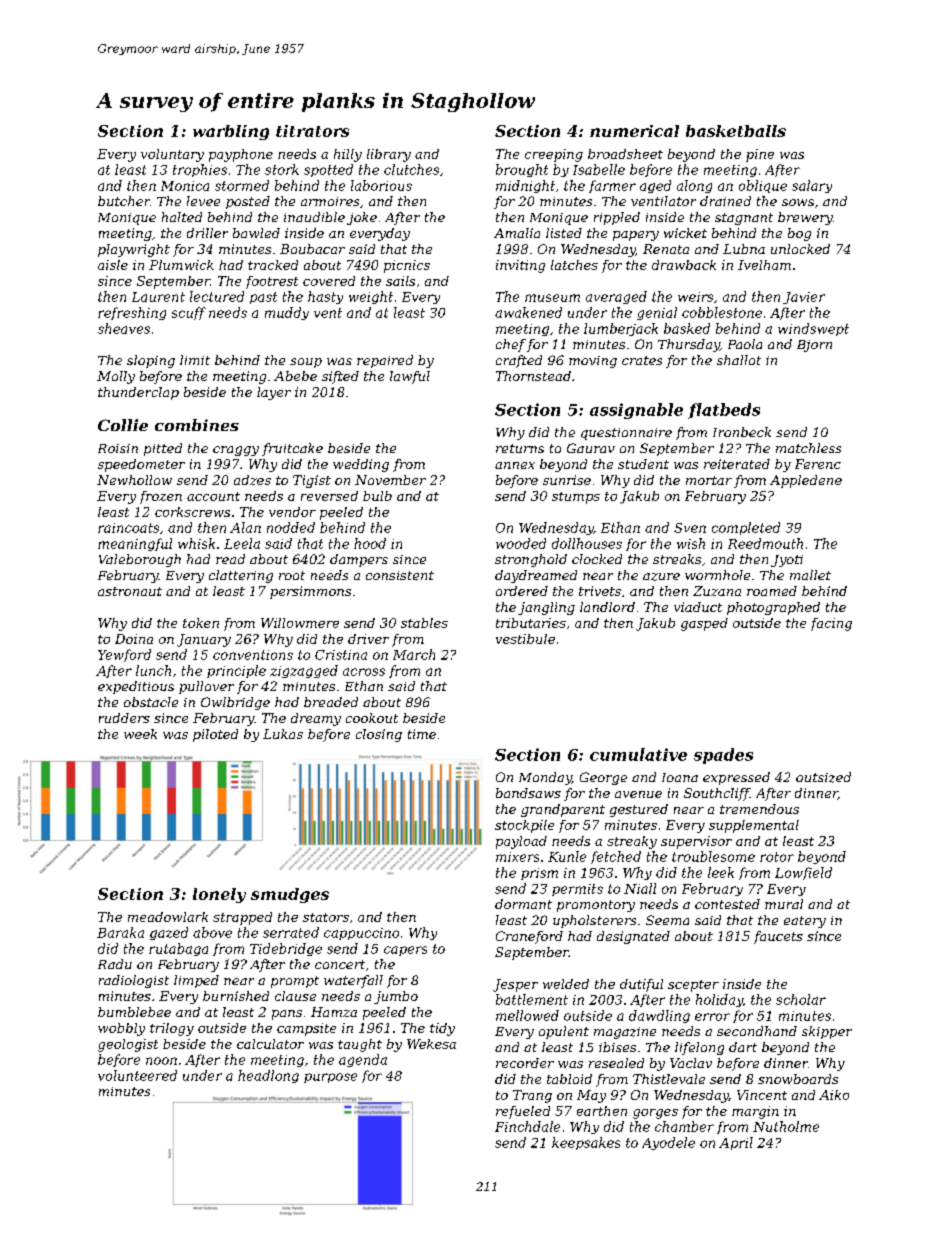 Image resolution: width=952 pixels, height=1233 pixels. I want to click on posted, so click(248, 202).
